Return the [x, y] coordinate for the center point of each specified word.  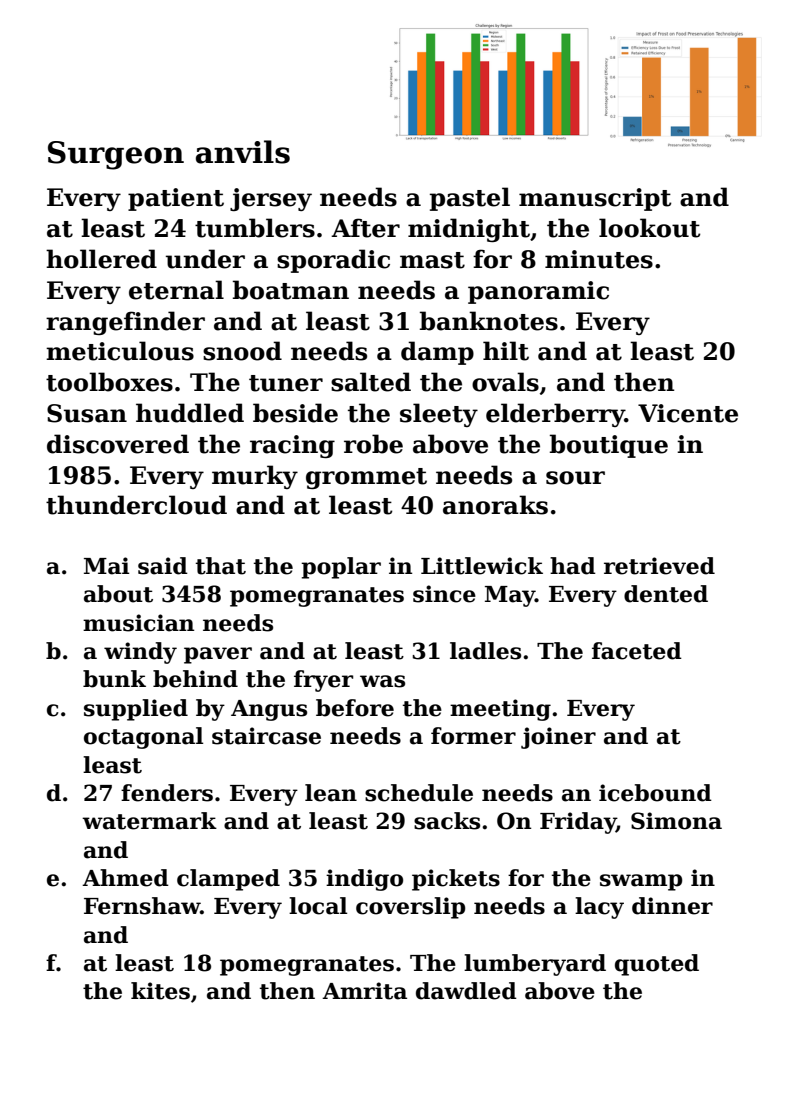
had [573, 566]
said [163, 566]
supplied [136, 710]
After [365, 228]
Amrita [364, 991]
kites [160, 991]
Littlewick [482, 566]
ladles [485, 651]
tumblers [255, 228]
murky [255, 477]
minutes [599, 259]
